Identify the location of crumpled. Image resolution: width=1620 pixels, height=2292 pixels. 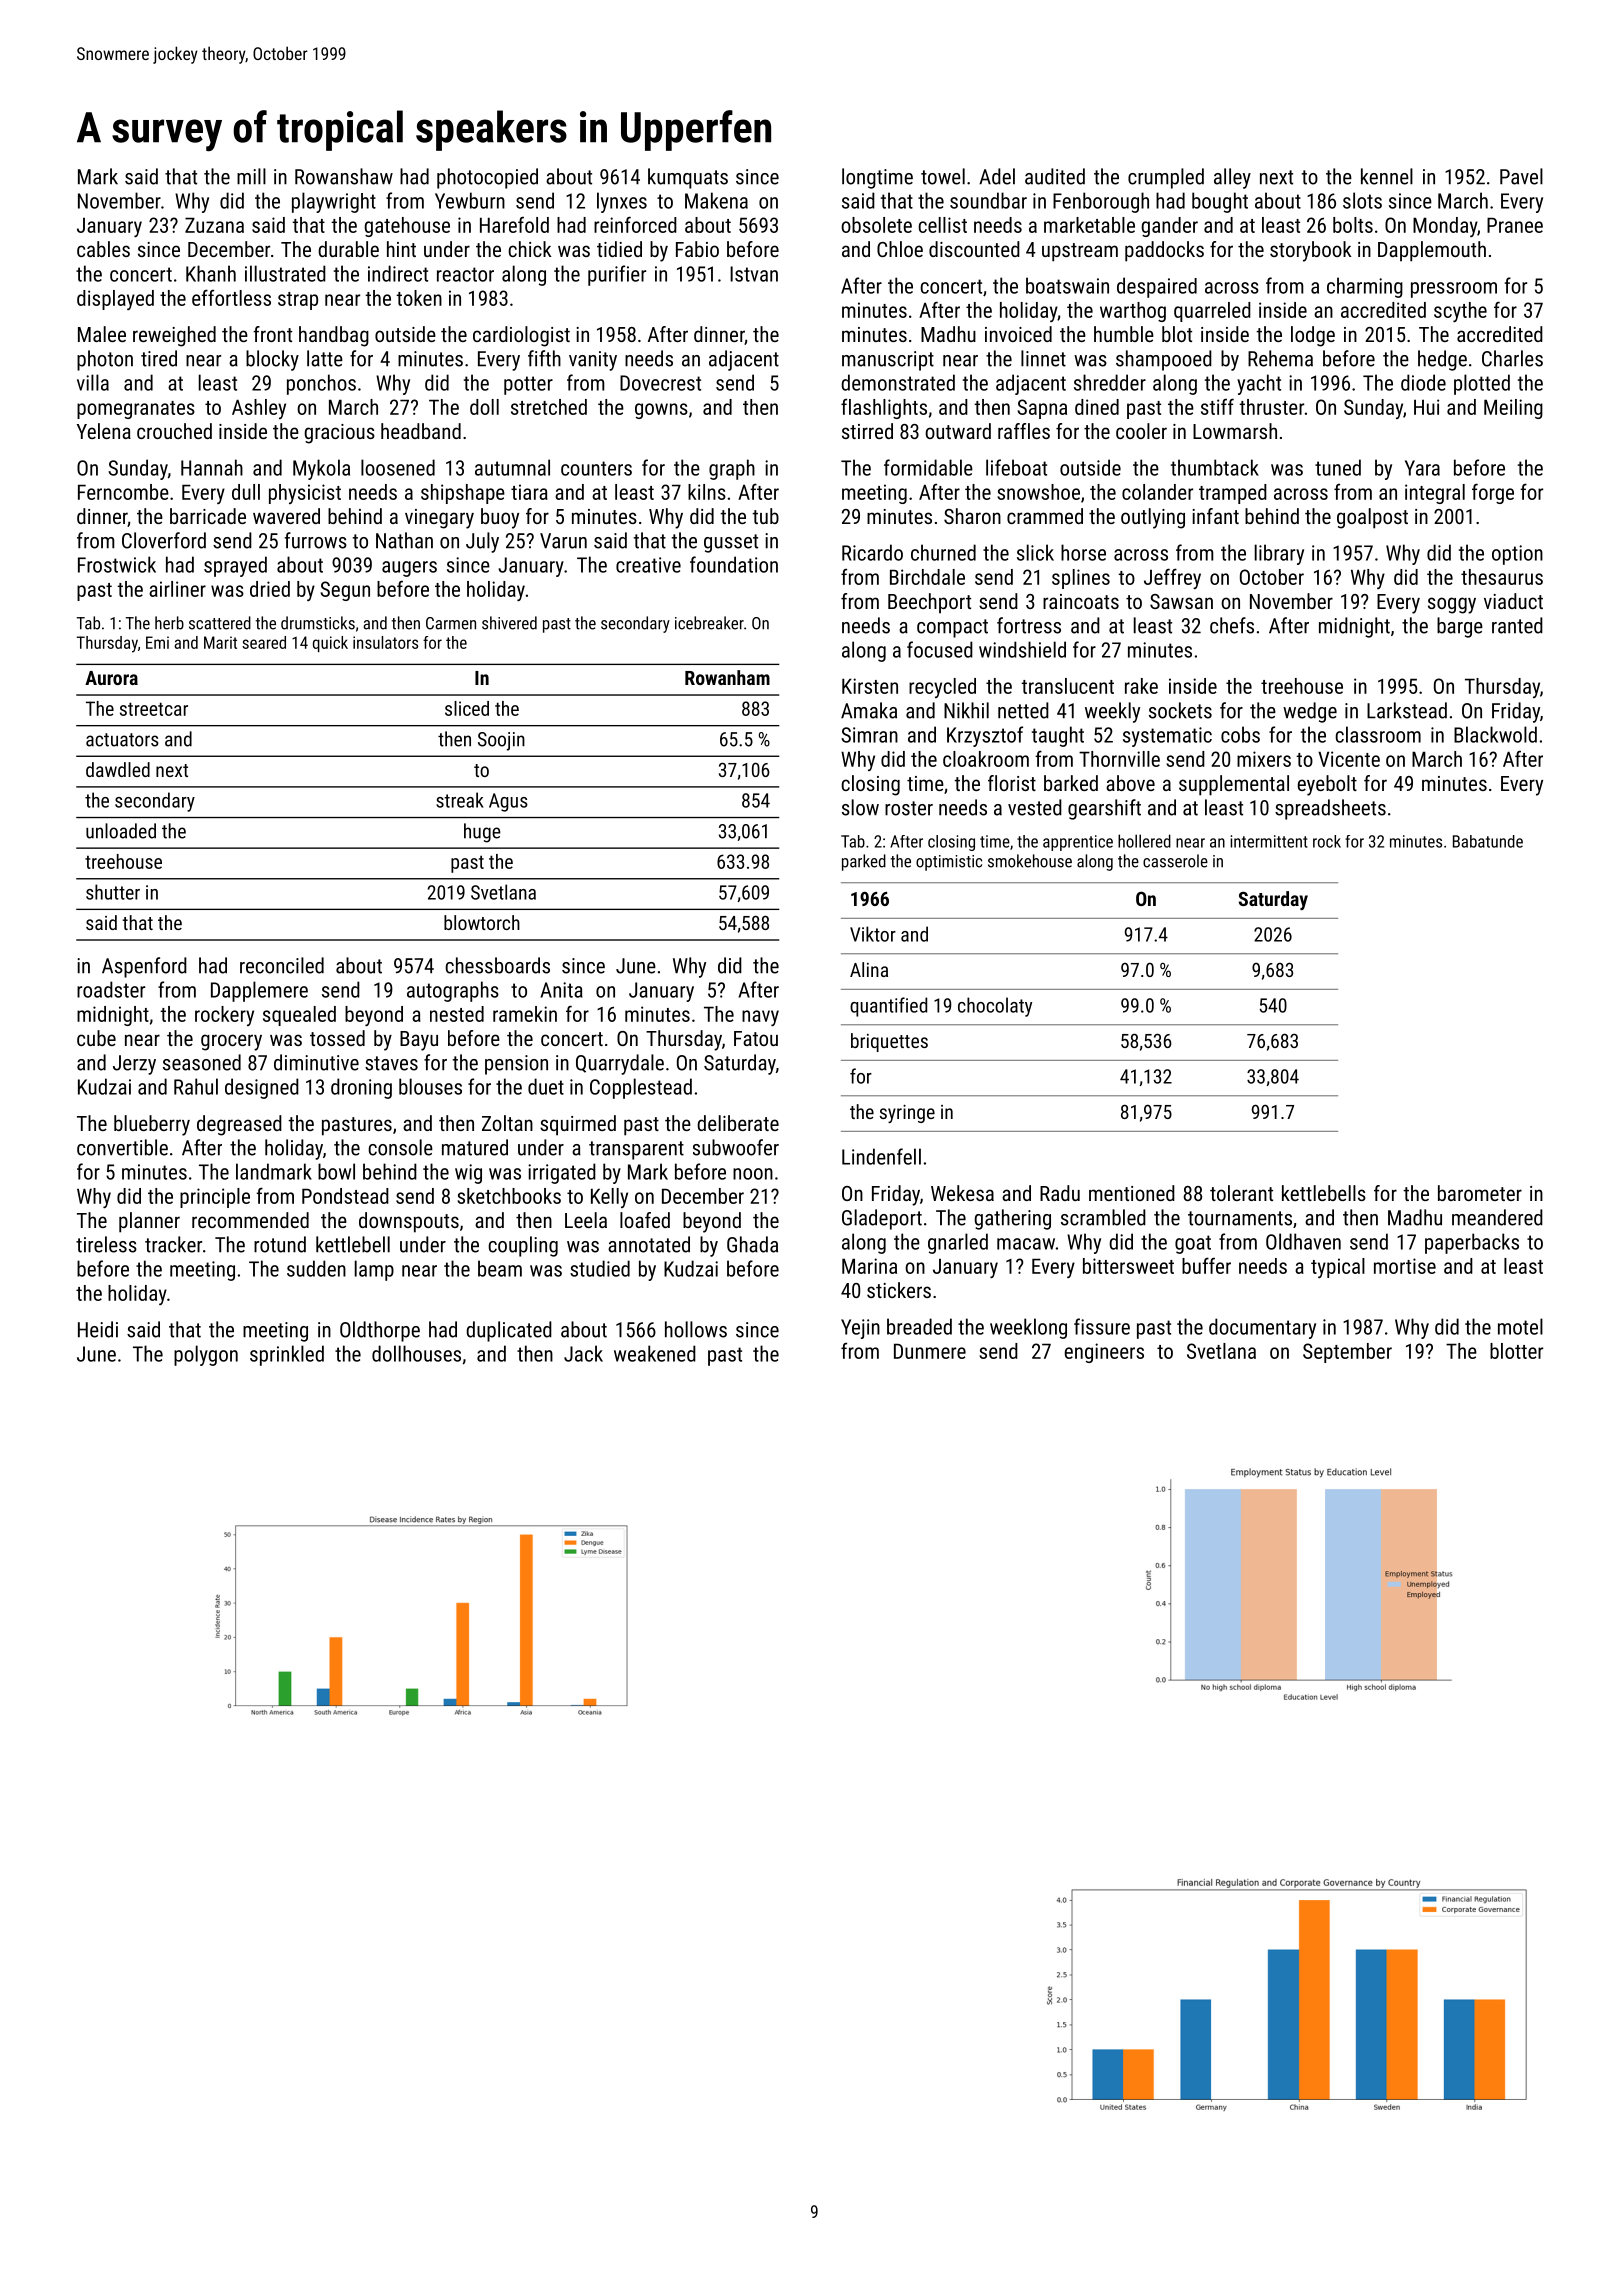
(1166, 178).
